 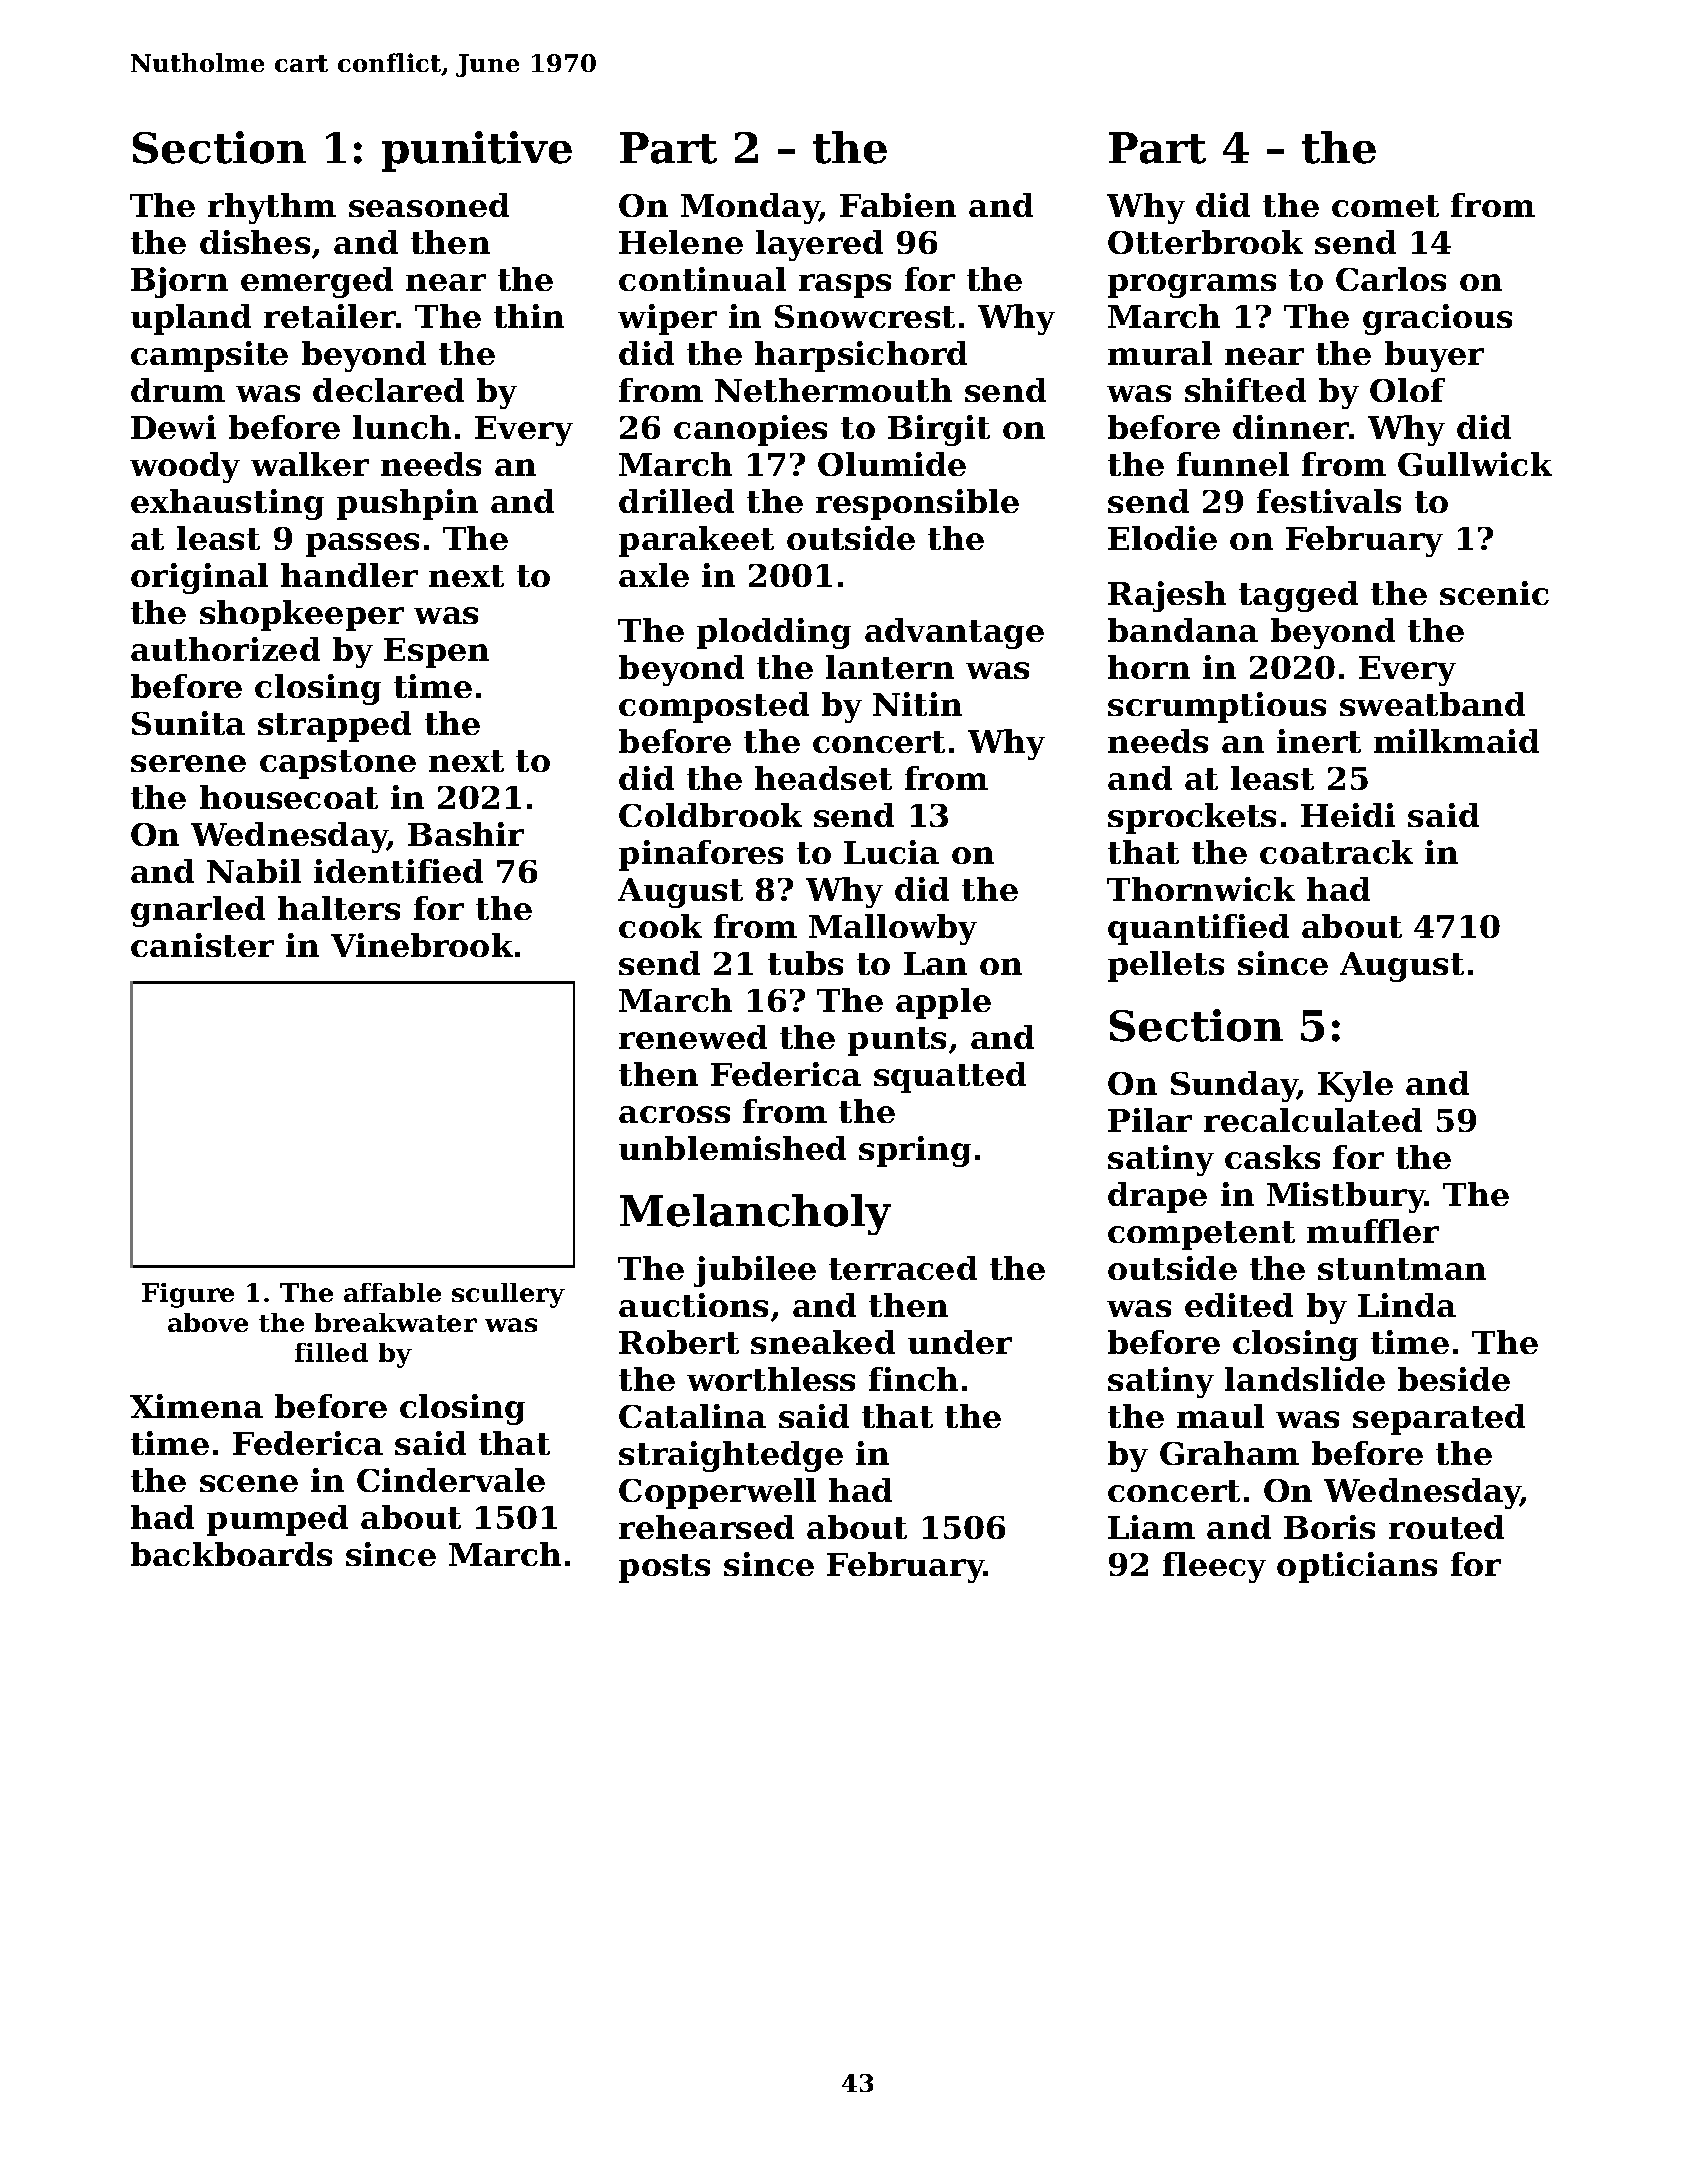 What do you see at coordinates (1167, 596) in the screenshot?
I see `Rajesh` at bounding box center [1167, 596].
